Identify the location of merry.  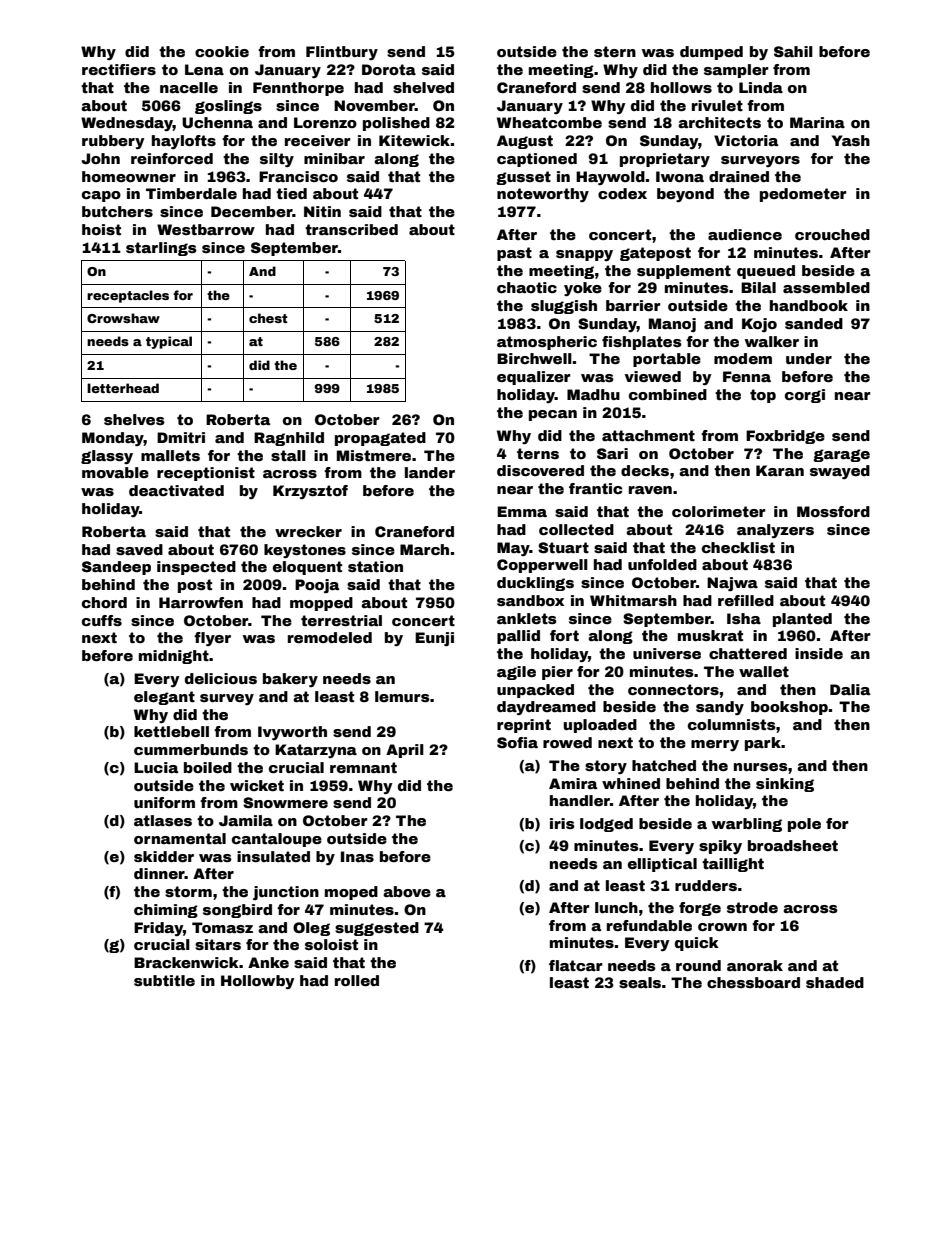
(715, 745).
